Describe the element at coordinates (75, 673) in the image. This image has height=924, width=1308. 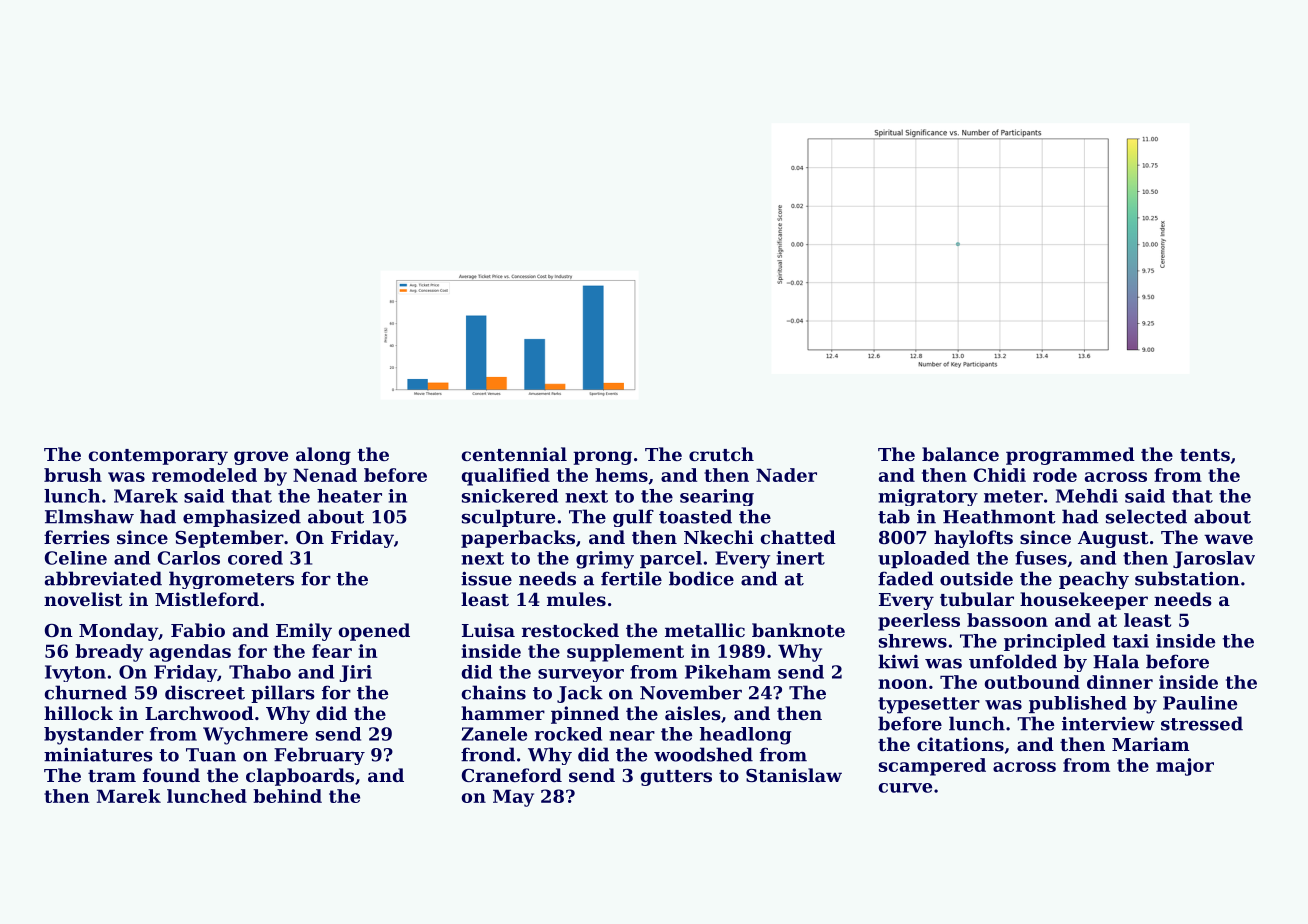
I see `Ivyton` at that location.
